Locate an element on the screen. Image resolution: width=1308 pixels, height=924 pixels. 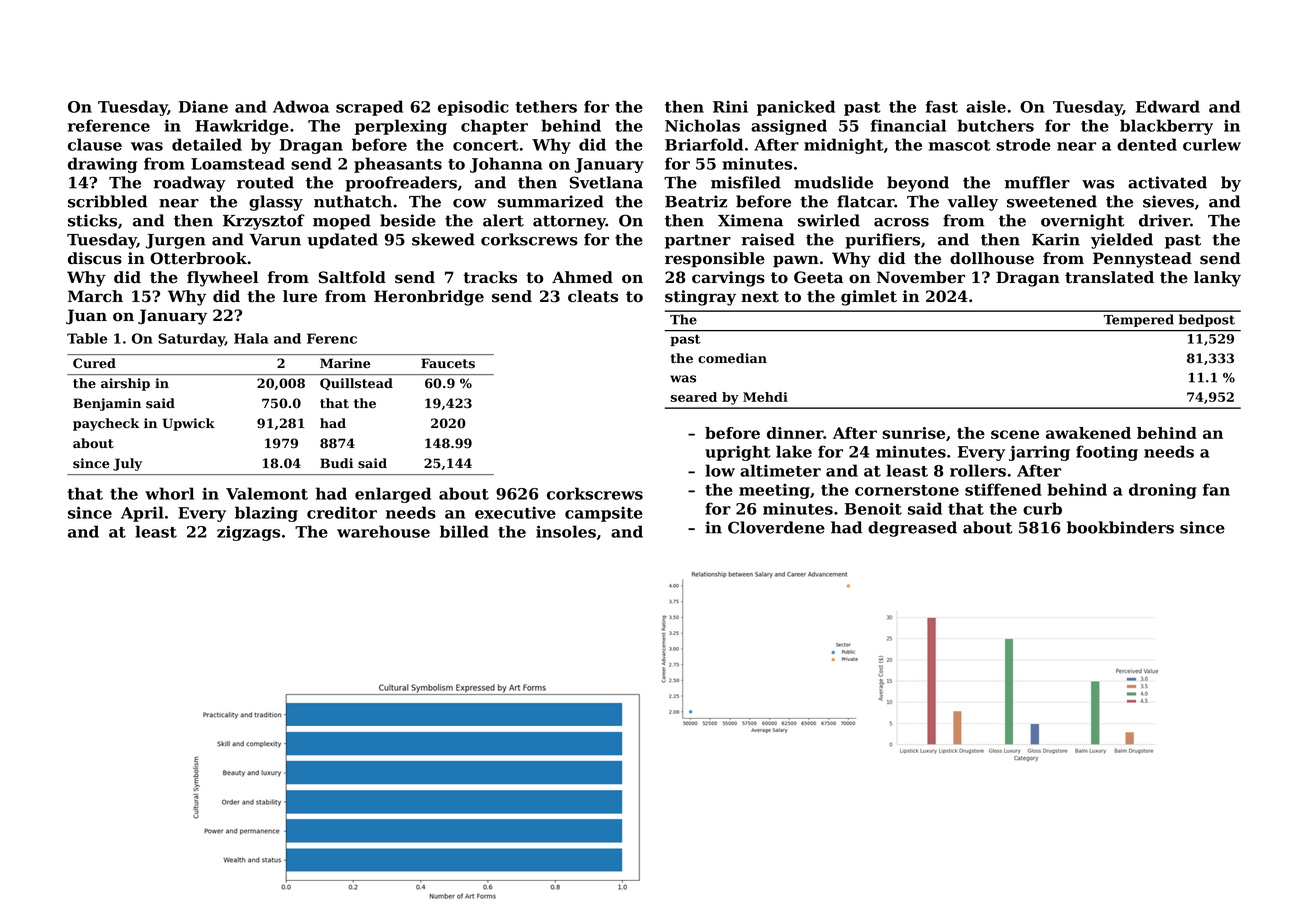
Mehdi is located at coordinates (765, 397).
